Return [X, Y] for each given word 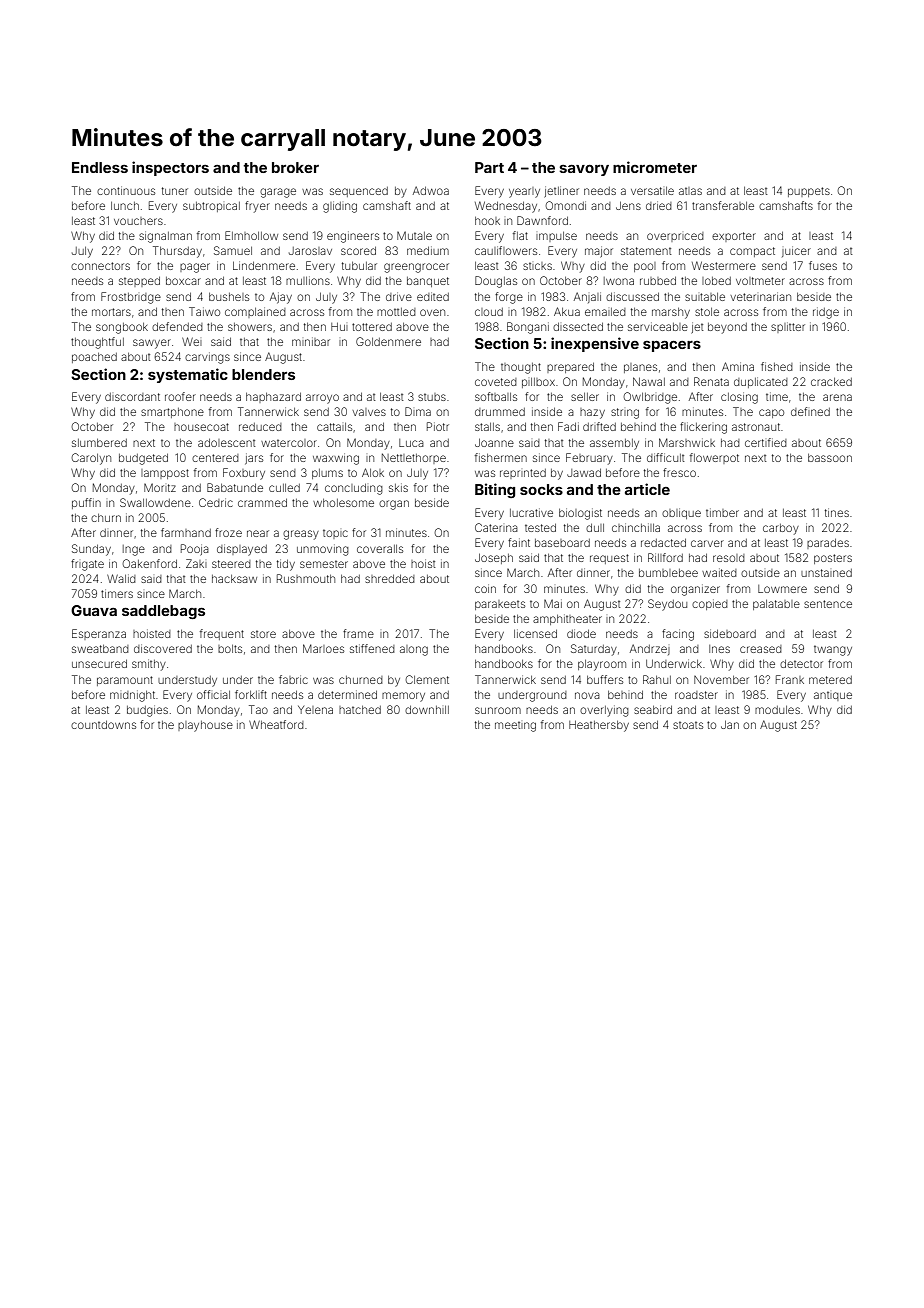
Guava [94, 610]
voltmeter [760, 281]
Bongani [528, 328]
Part [489, 167]
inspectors [170, 168]
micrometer [655, 167]
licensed [535, 633]
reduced [260, 427]
